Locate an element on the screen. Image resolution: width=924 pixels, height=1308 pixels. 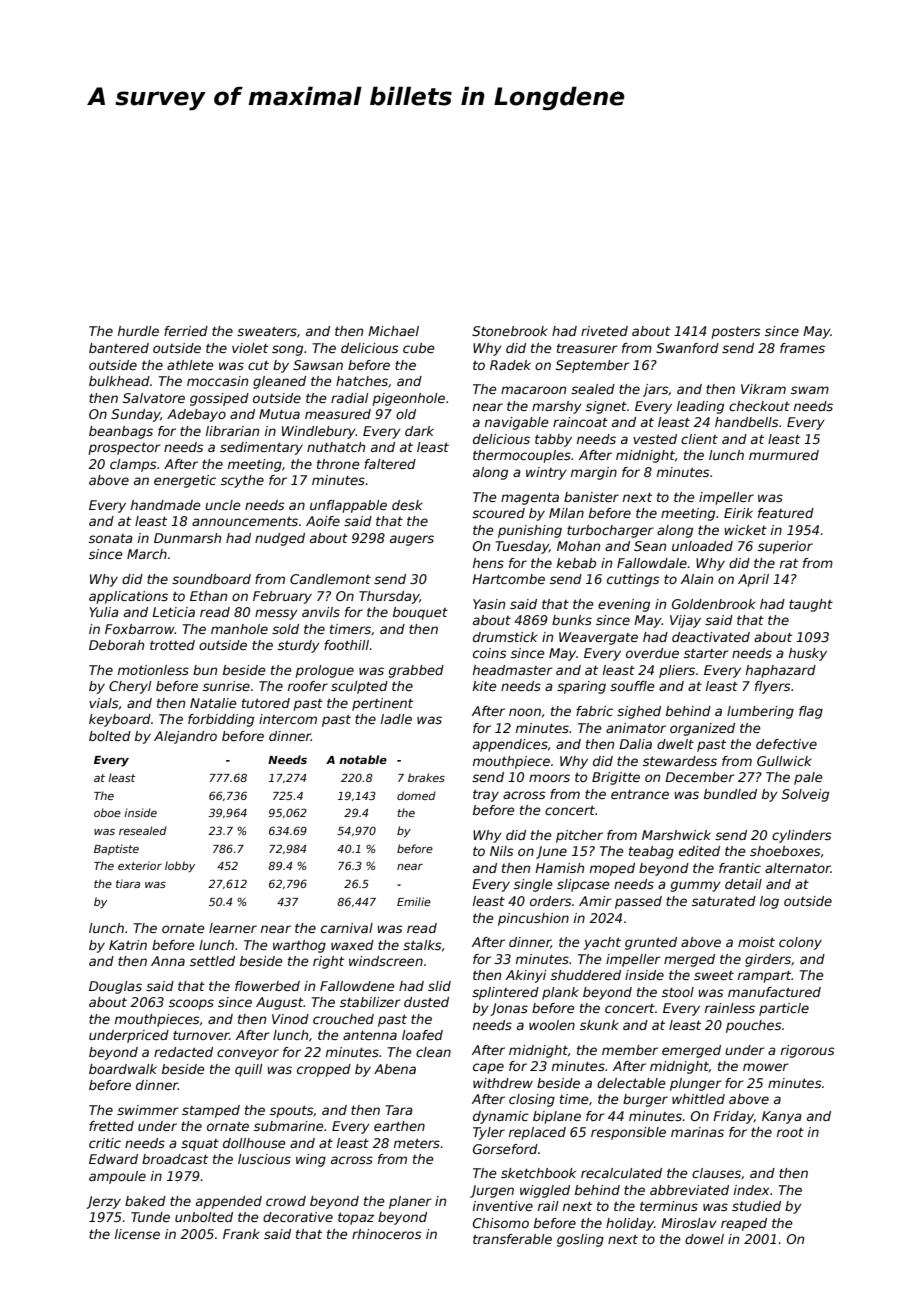
sonata is located at coordinates (111, 538).
